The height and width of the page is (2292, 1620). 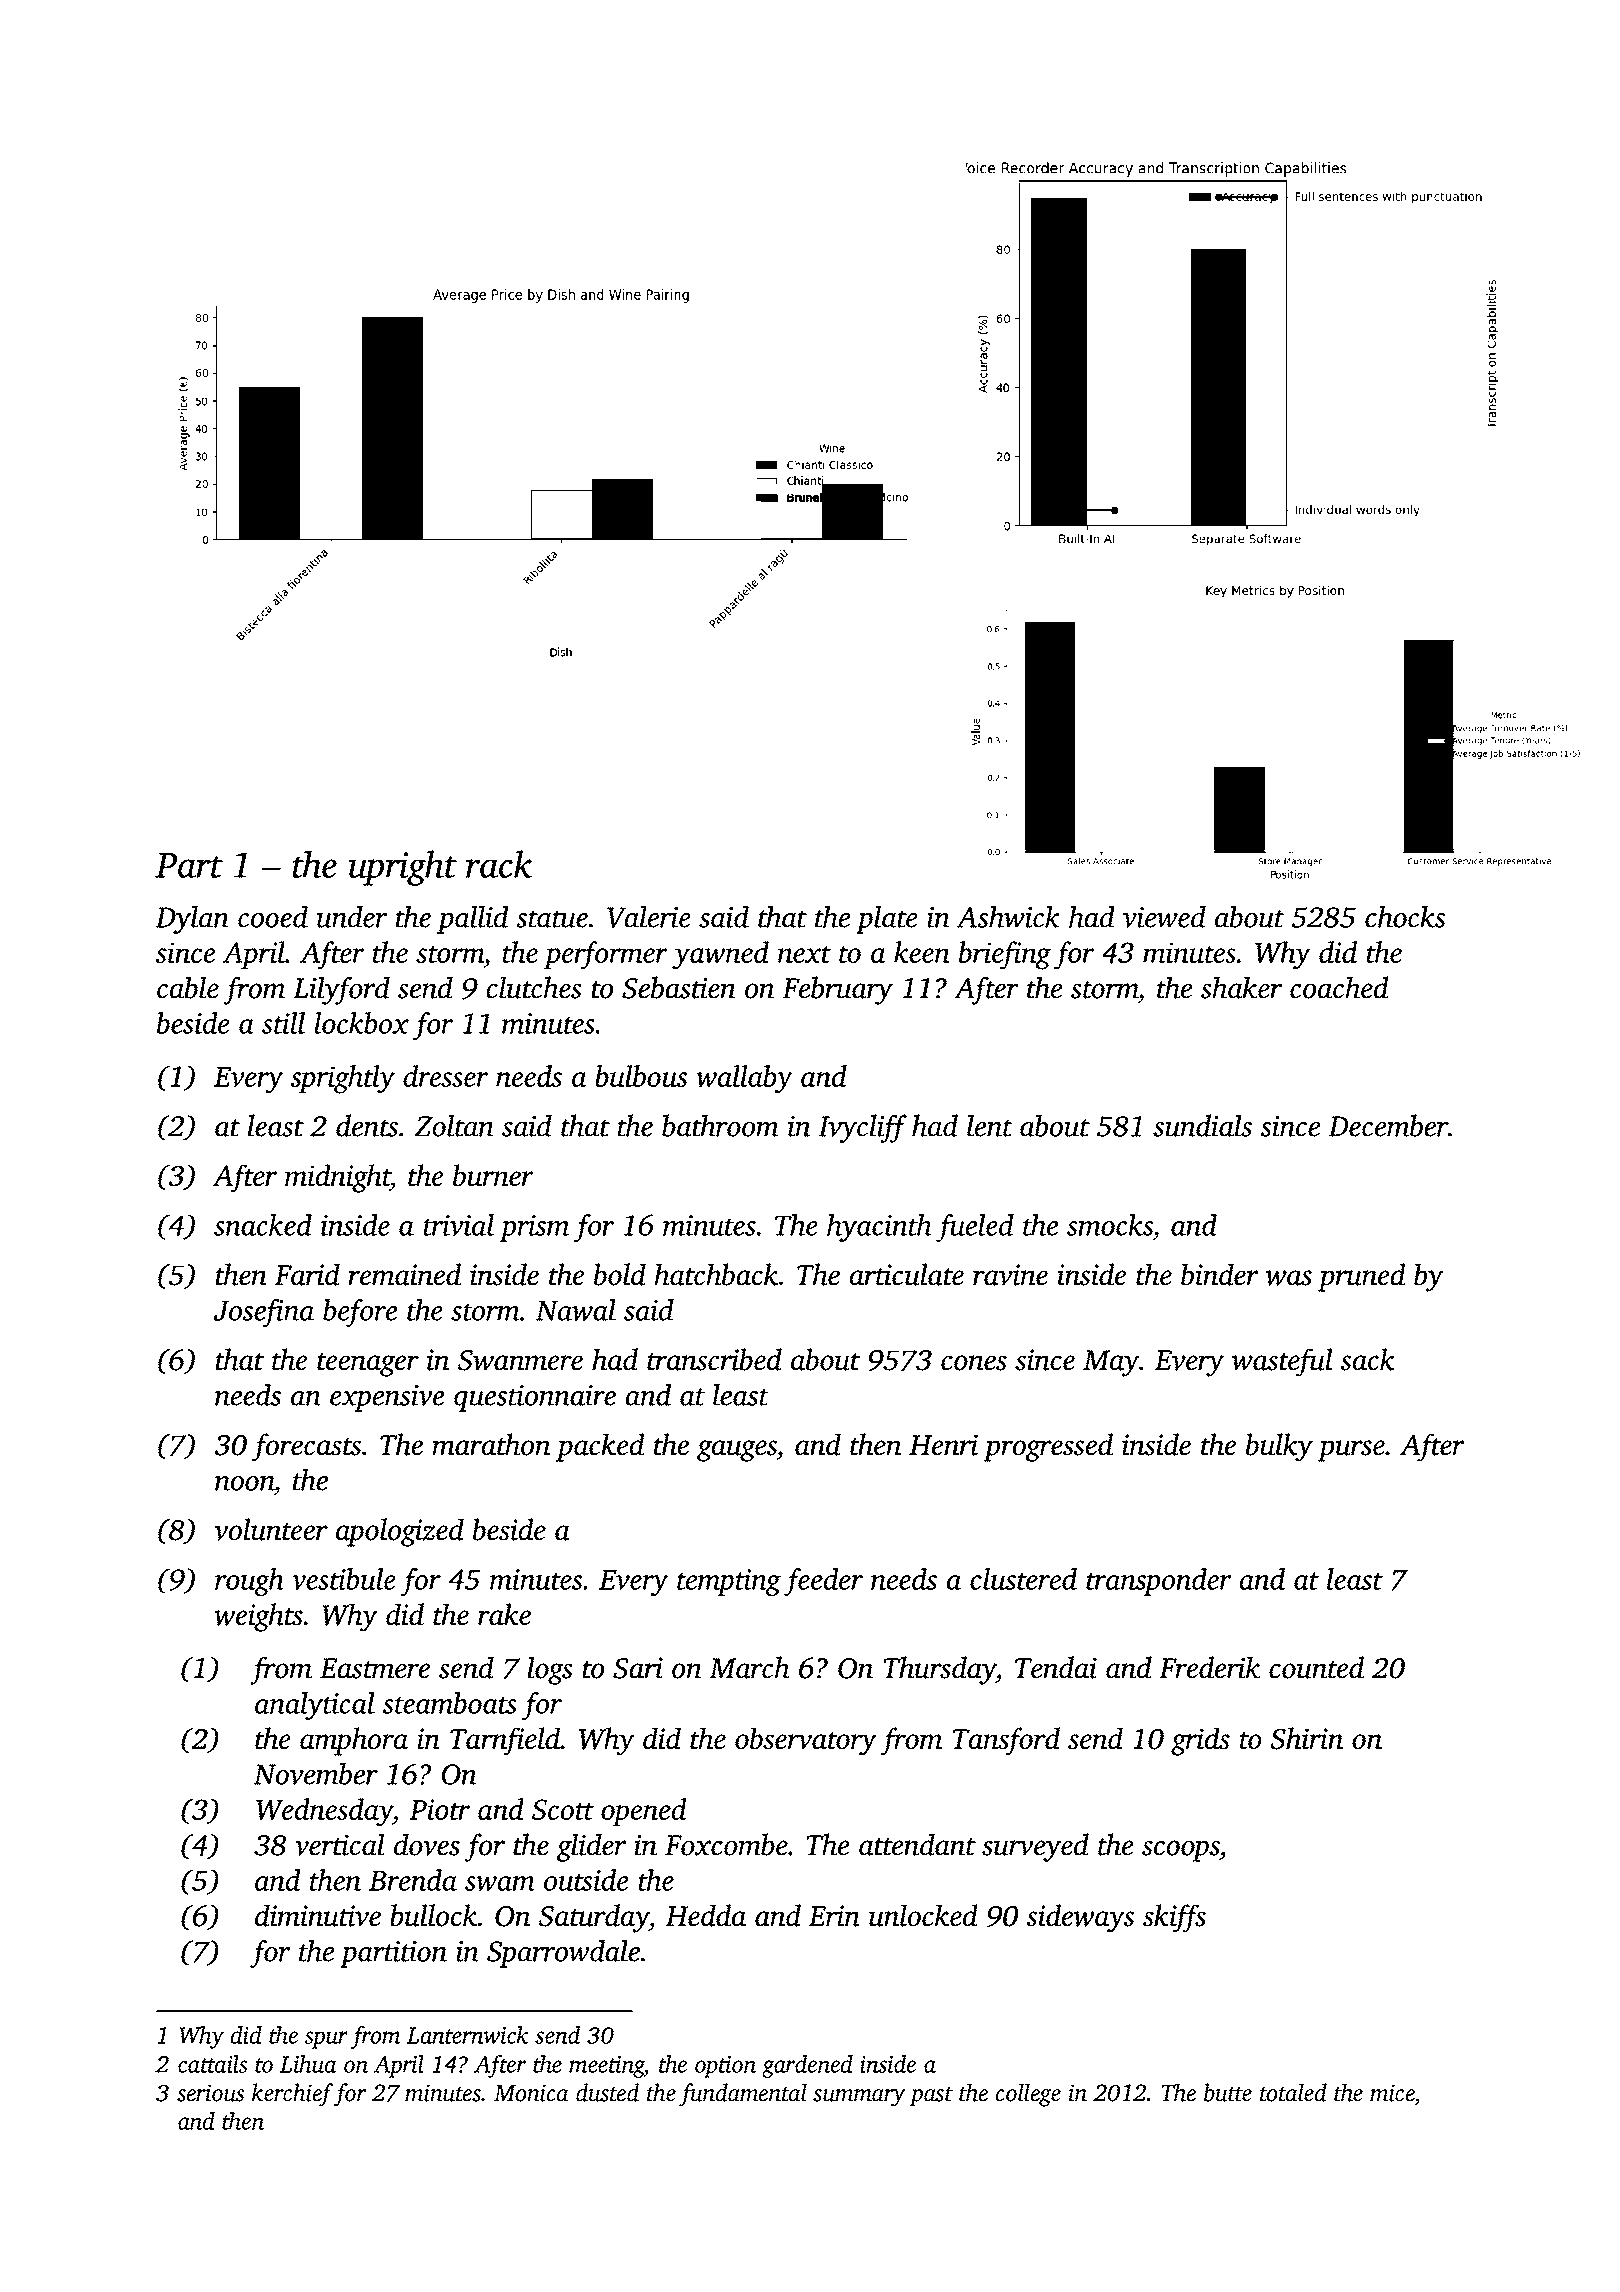 What do you see at coordinates (1339, 987) in the page?
I see `coached` at bounding box center [1339, 987].
